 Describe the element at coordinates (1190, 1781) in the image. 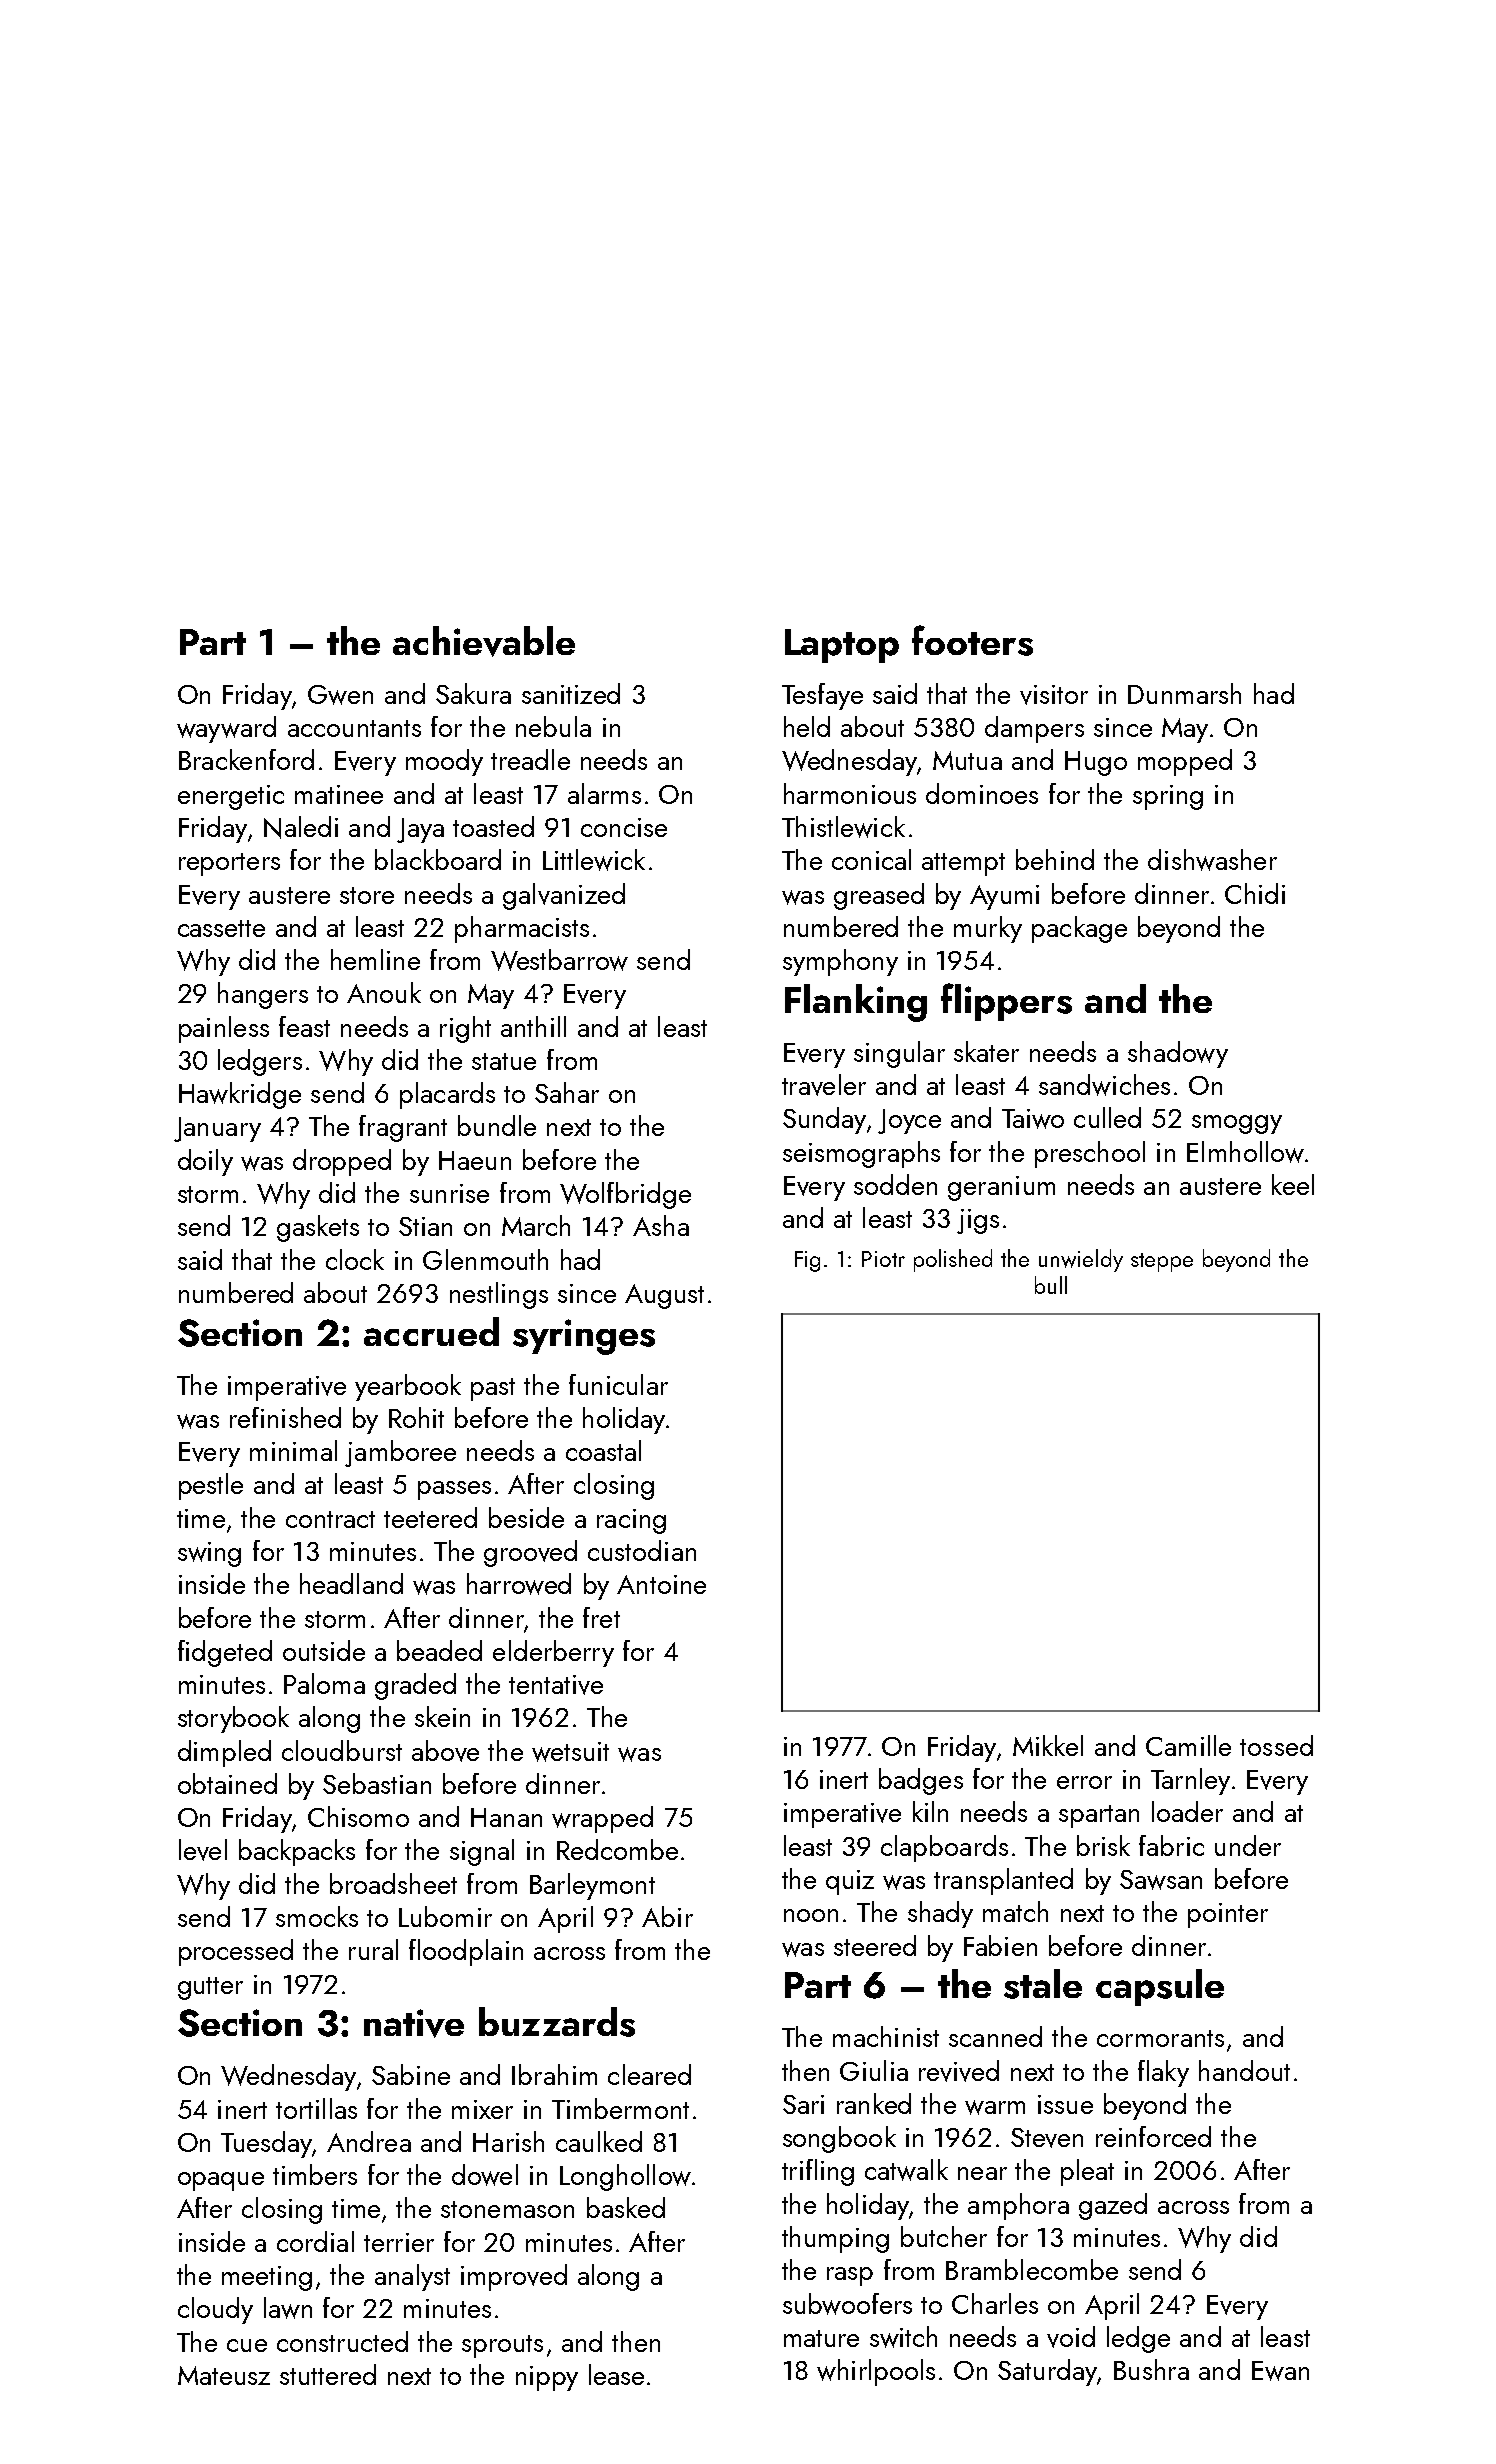

I see `Tarnley` at that location.
